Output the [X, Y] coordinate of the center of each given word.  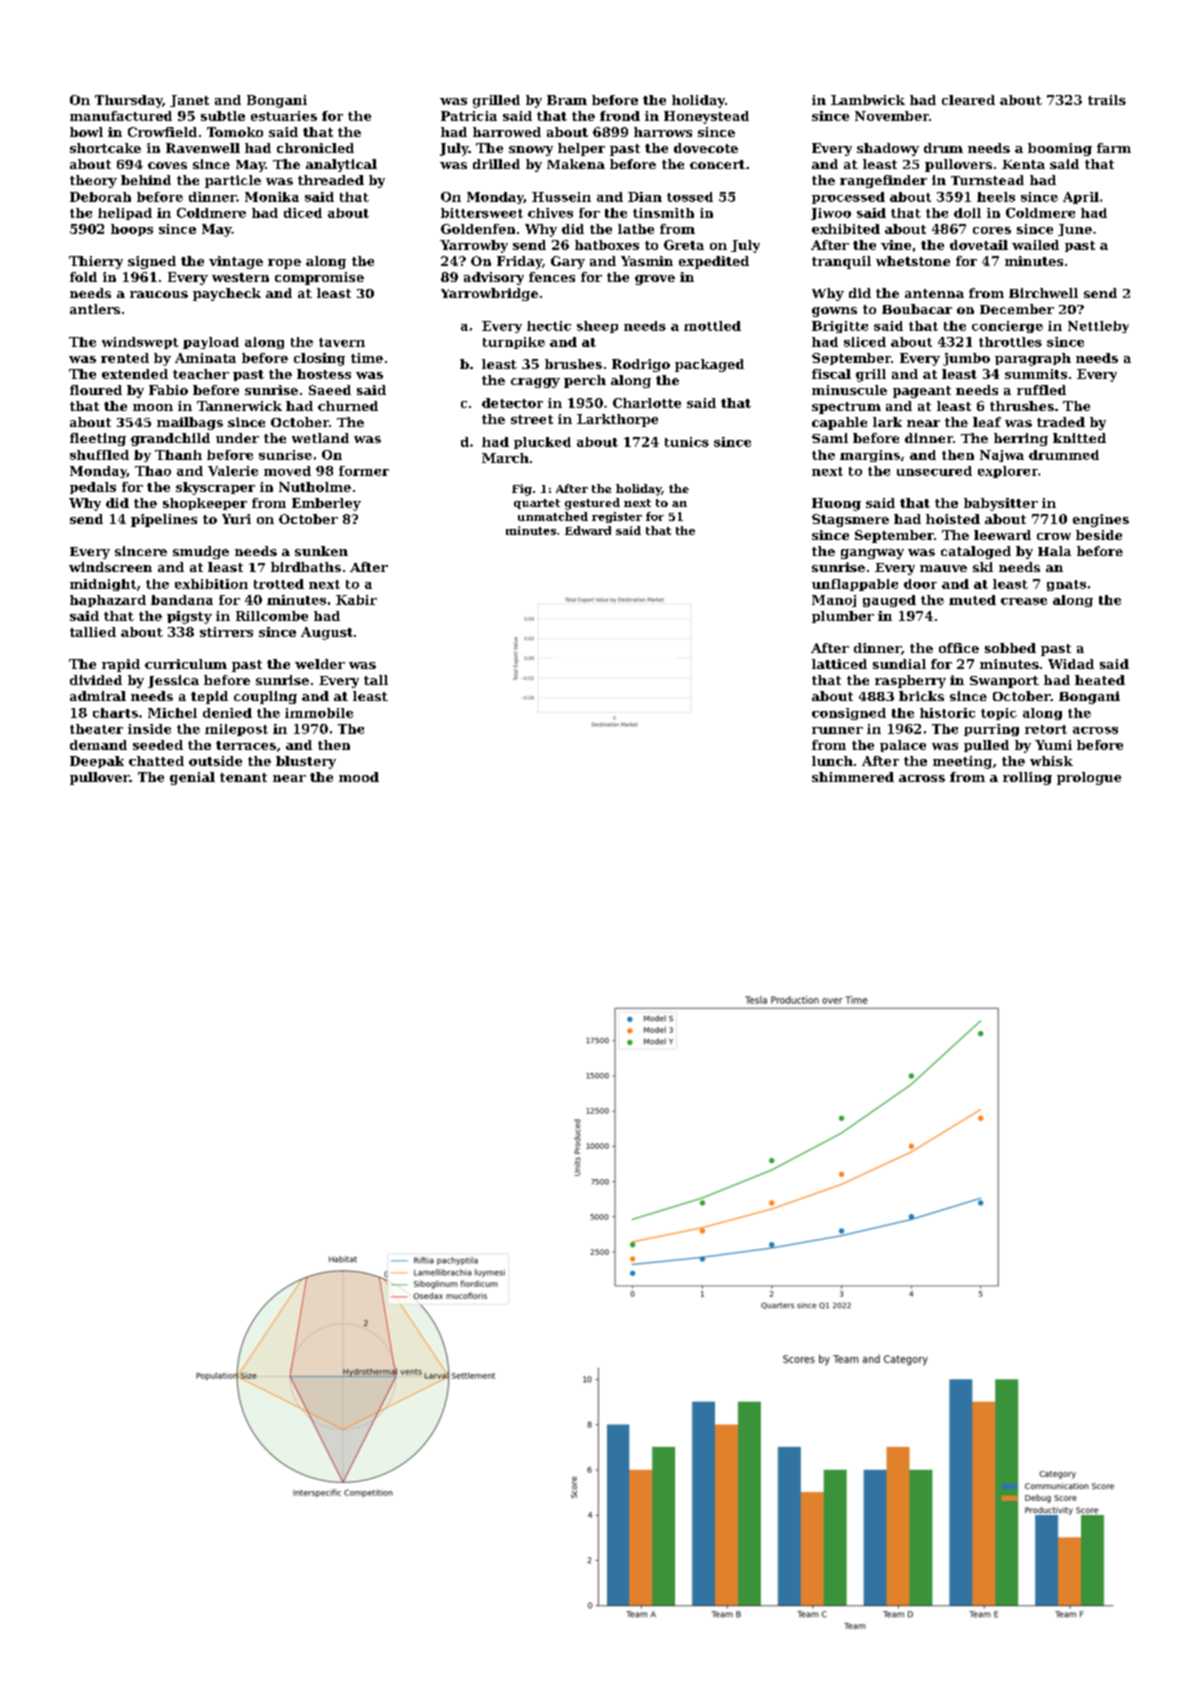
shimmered [853, 777]
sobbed [1010, 648]
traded [1061, 422]
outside [215, 761]
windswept [140, 343]
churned [348, 406]
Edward [588, 530]
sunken [321, 551]
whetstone [913, 261]
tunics [687, 442]
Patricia [469, 116]
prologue [1089, 778]
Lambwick [868, 100]
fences [552, 277]
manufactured [121, 116]
